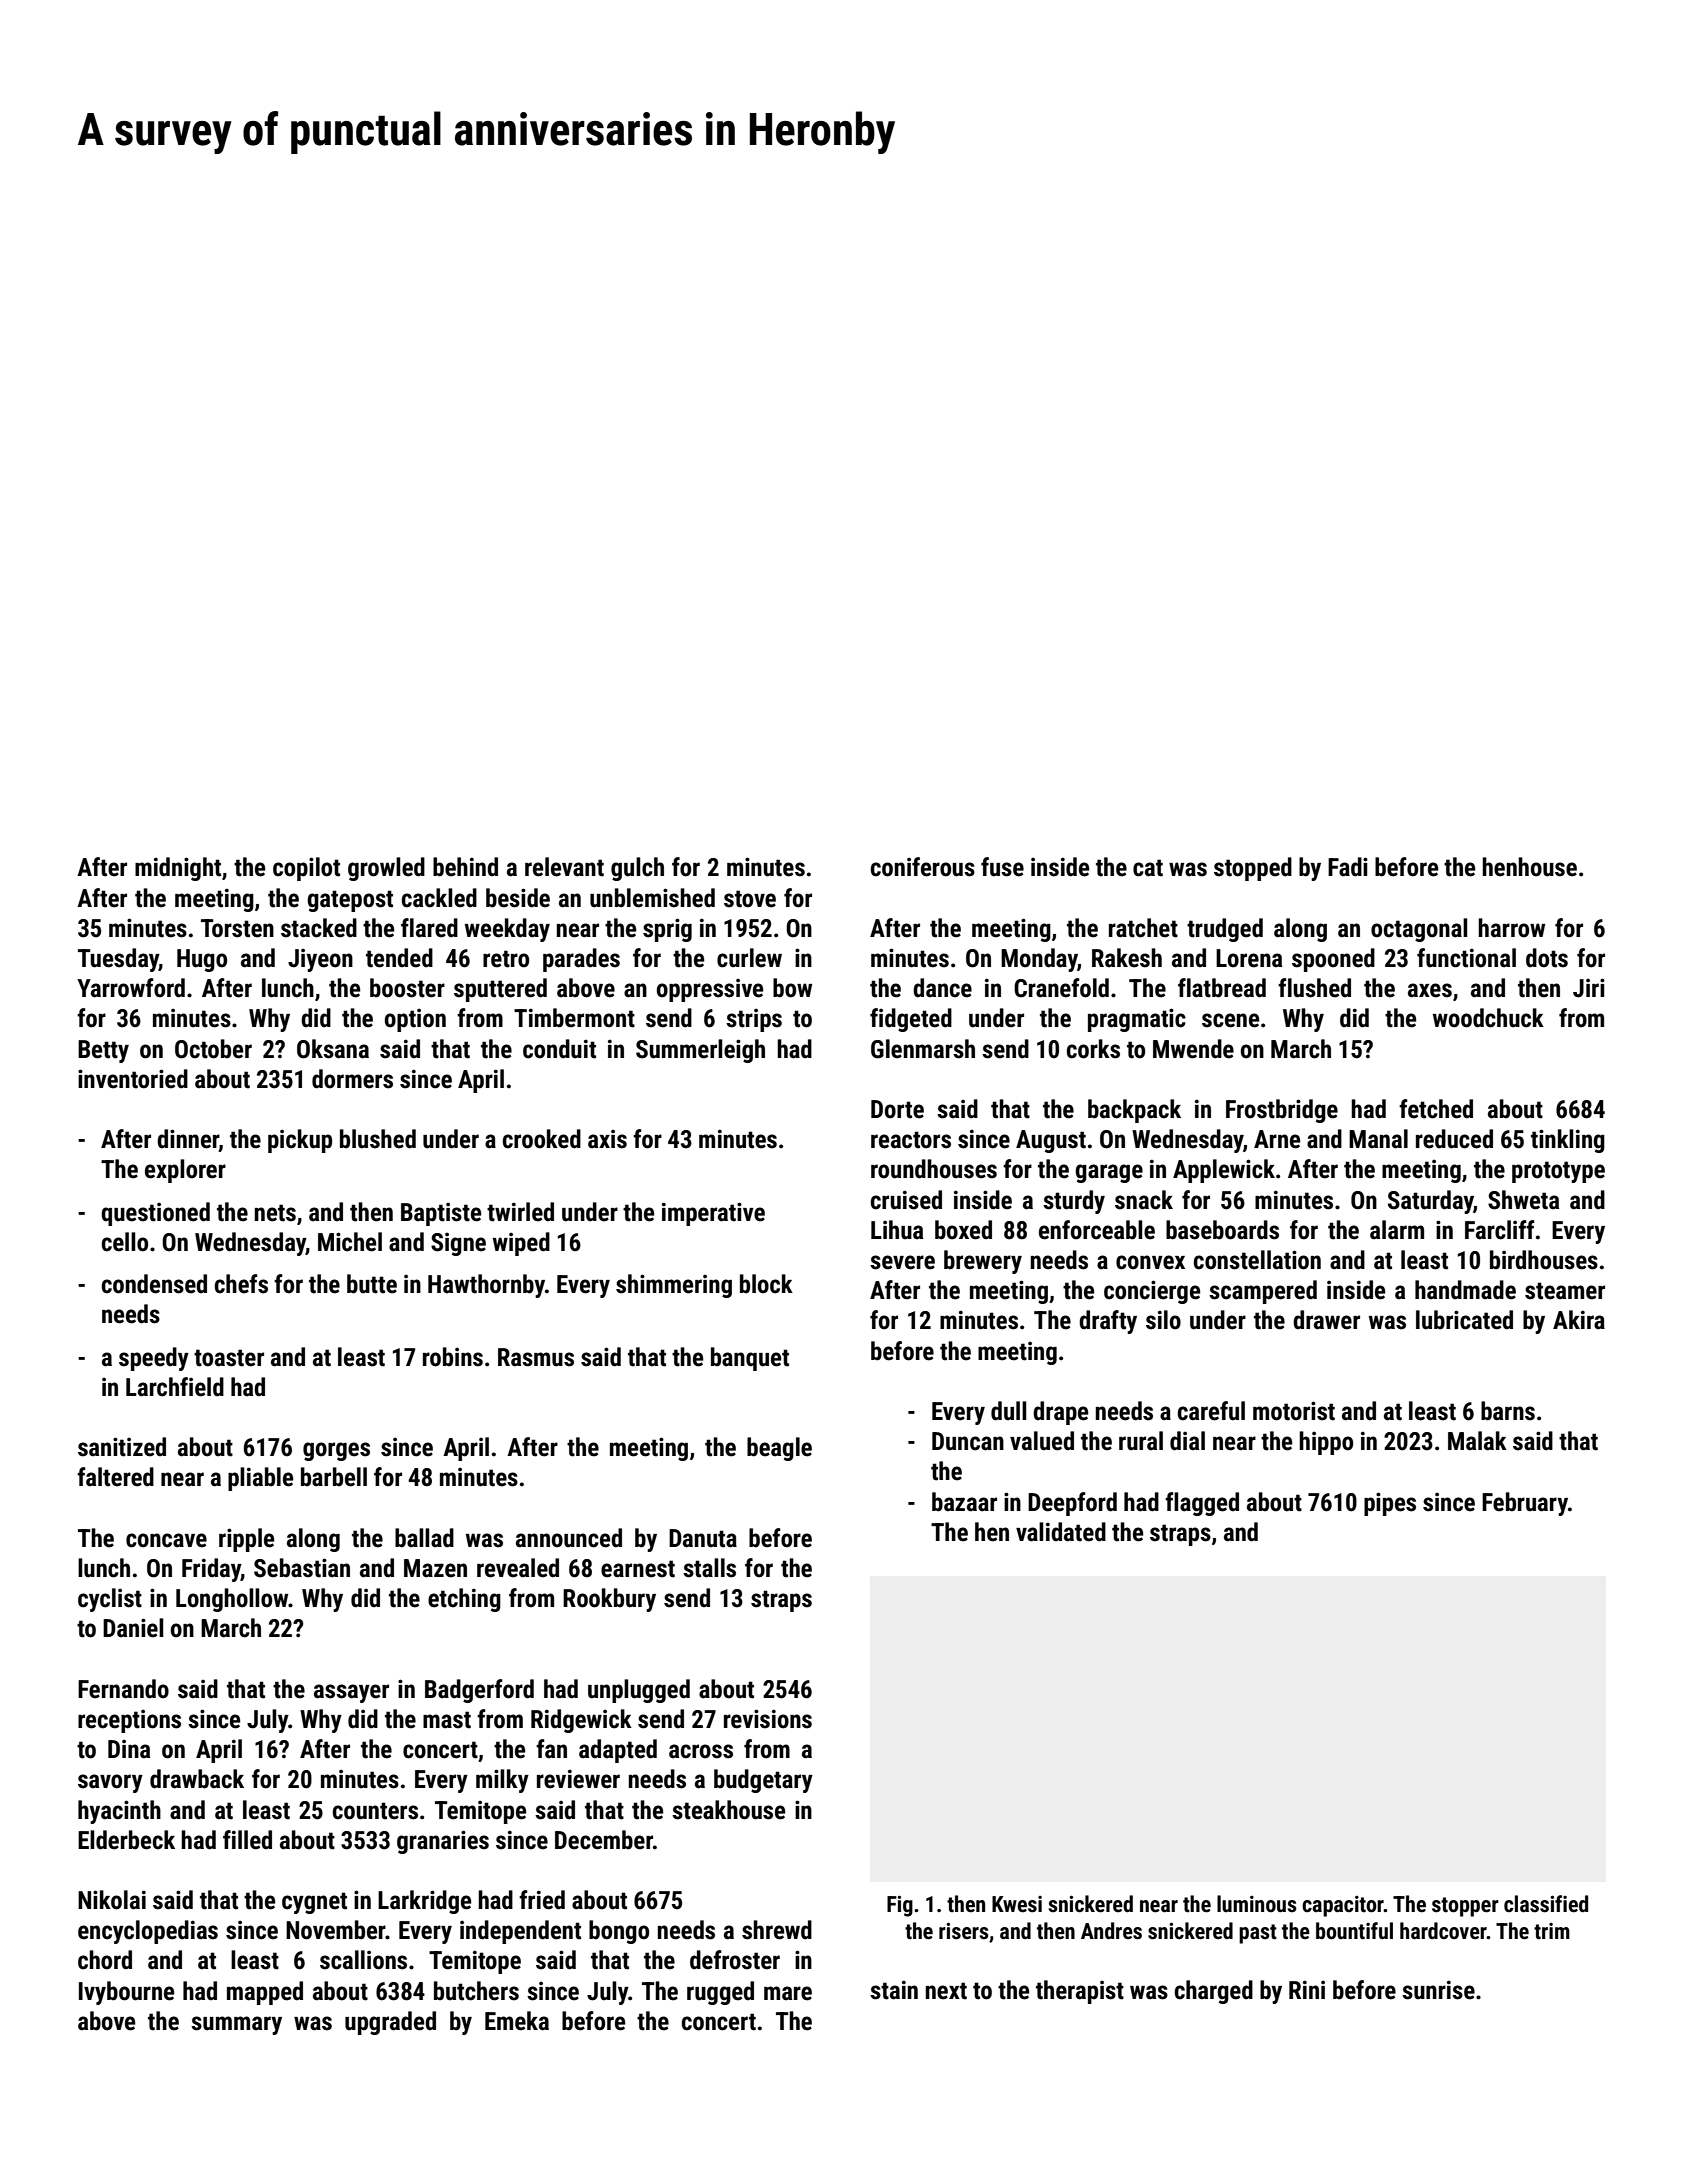 Image resolution: width=1683 pixels, height=2178 pixels. I want to click on severe, so click(902, 1262).
